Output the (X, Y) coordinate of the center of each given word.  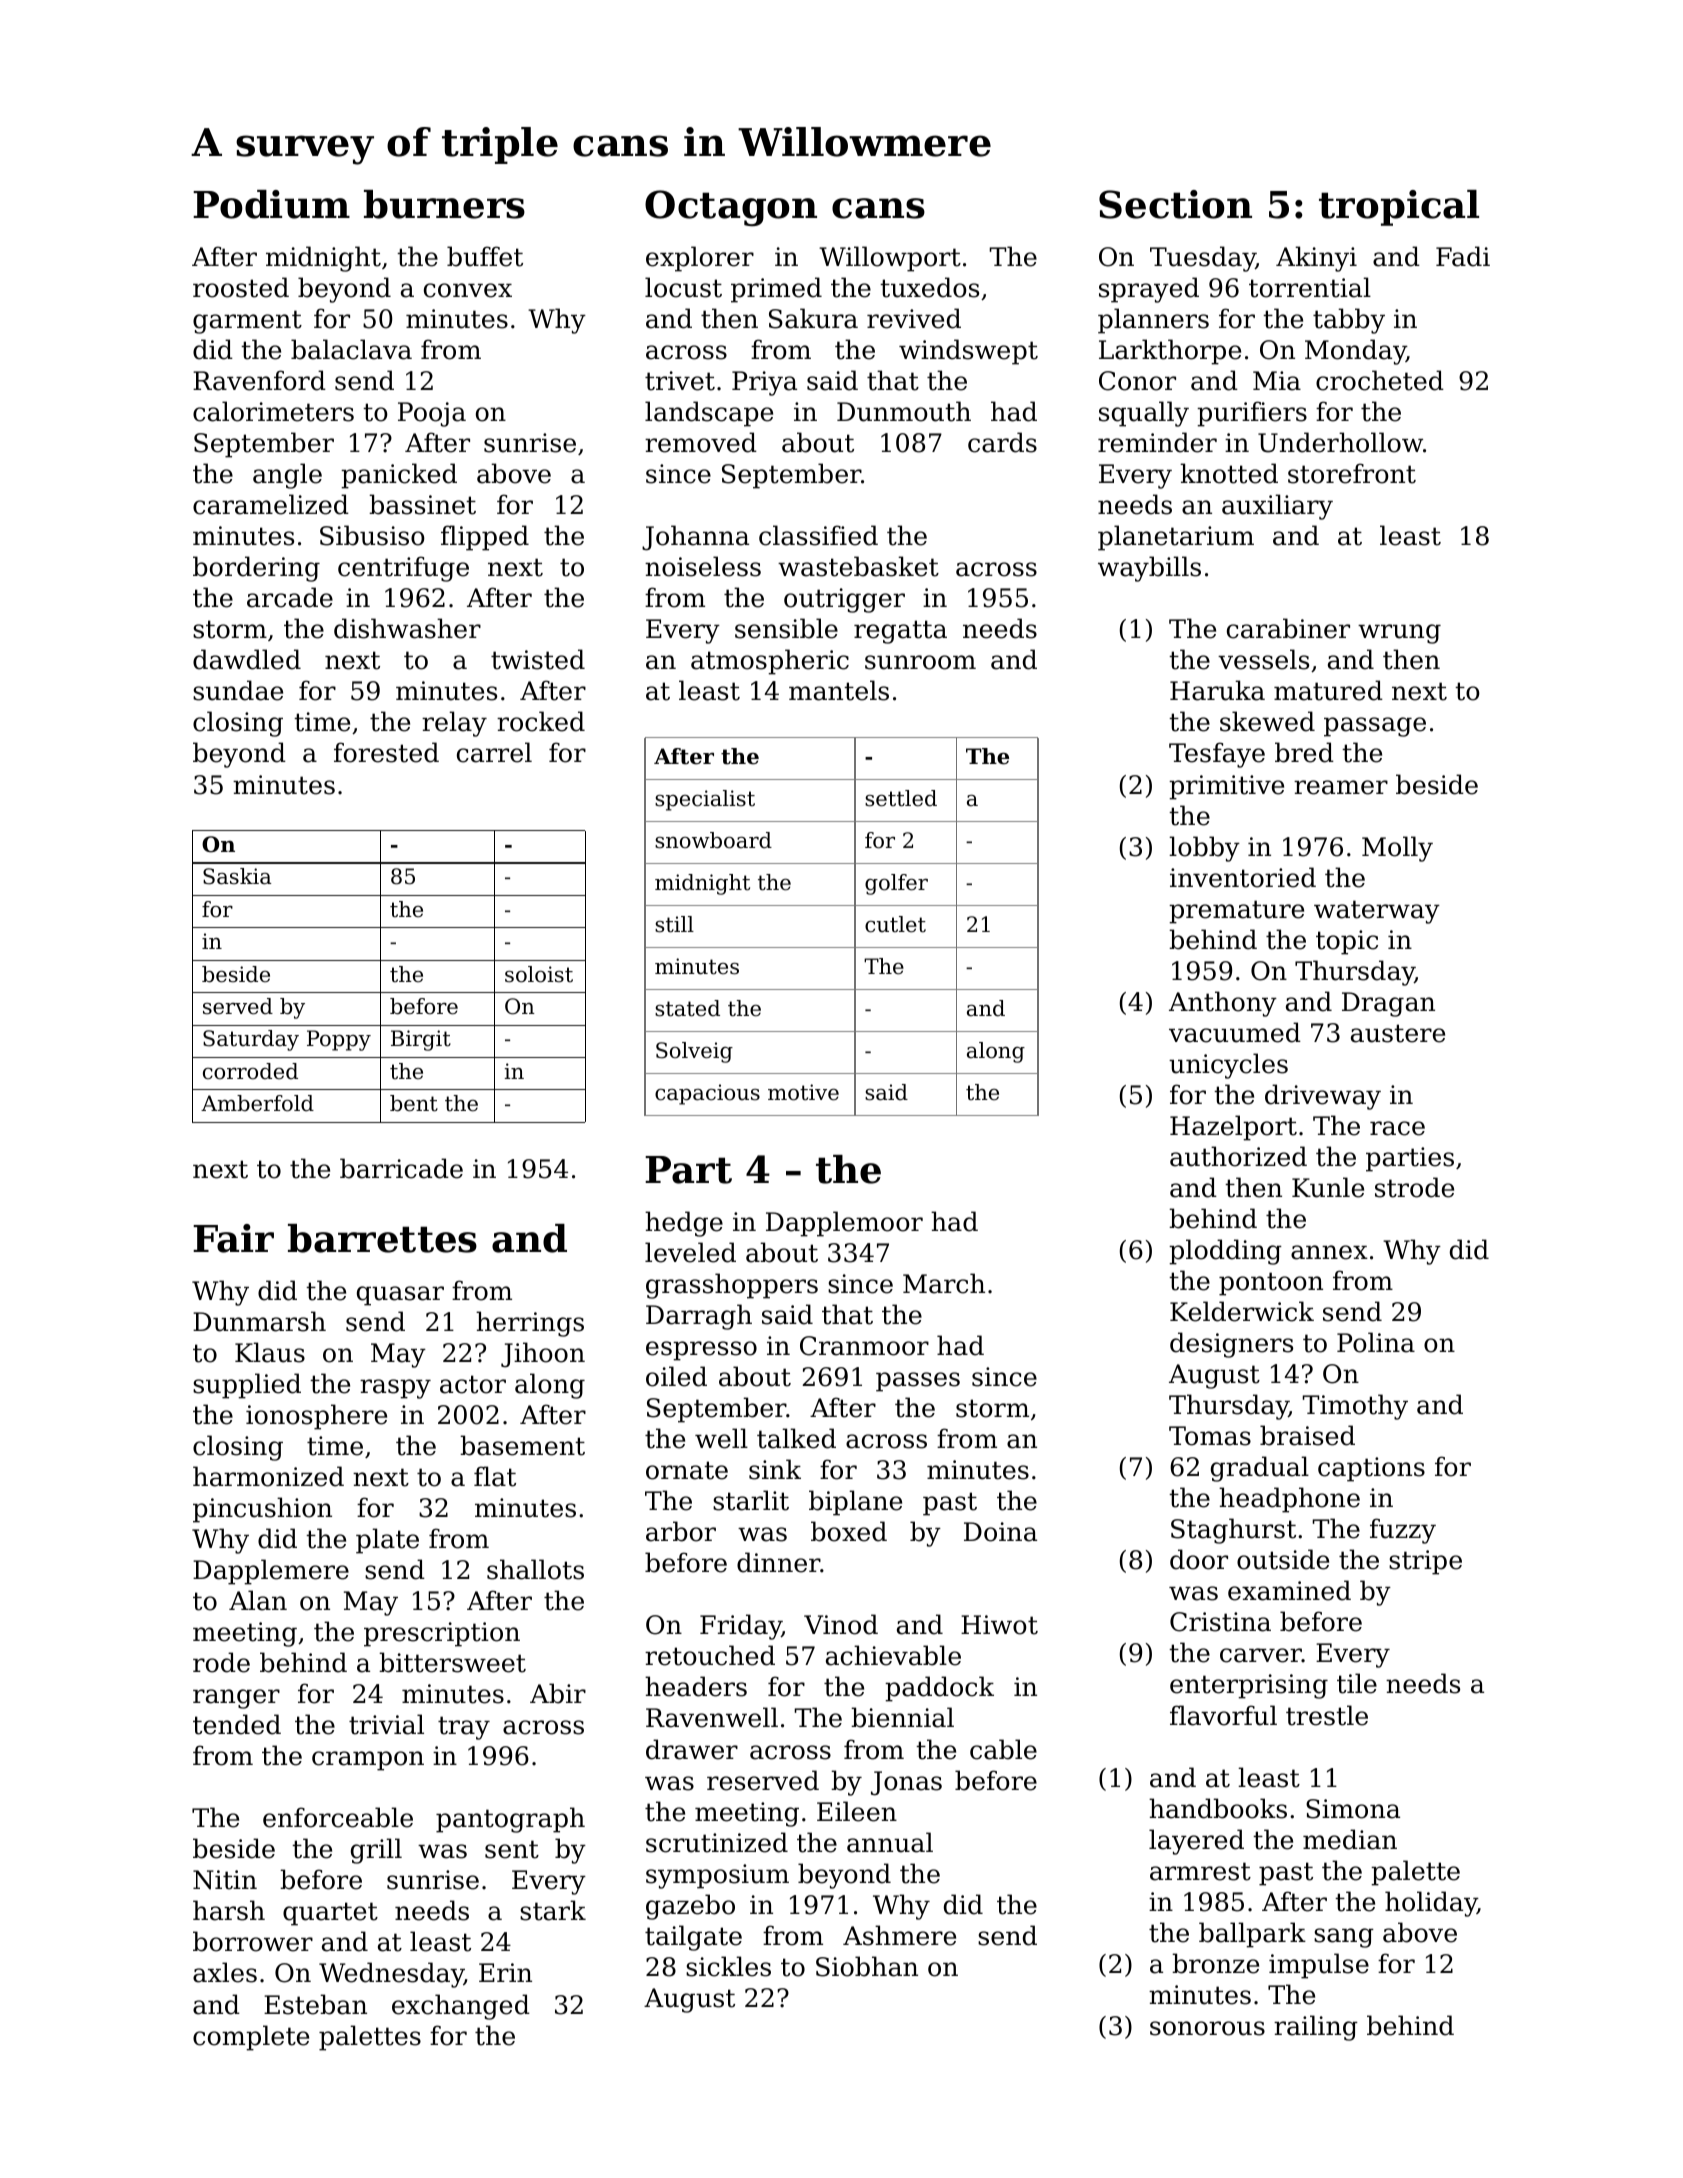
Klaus (270, 1352)
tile (1357, 1683)
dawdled (247, 659)
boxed (849, 1531)
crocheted (1380, 380)
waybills (1149, 569)
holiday (1431, 1904)
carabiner (1288, 628)
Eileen (857, 1811)
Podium (271, 204)
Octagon (731, 208)
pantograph (510, 1820)
